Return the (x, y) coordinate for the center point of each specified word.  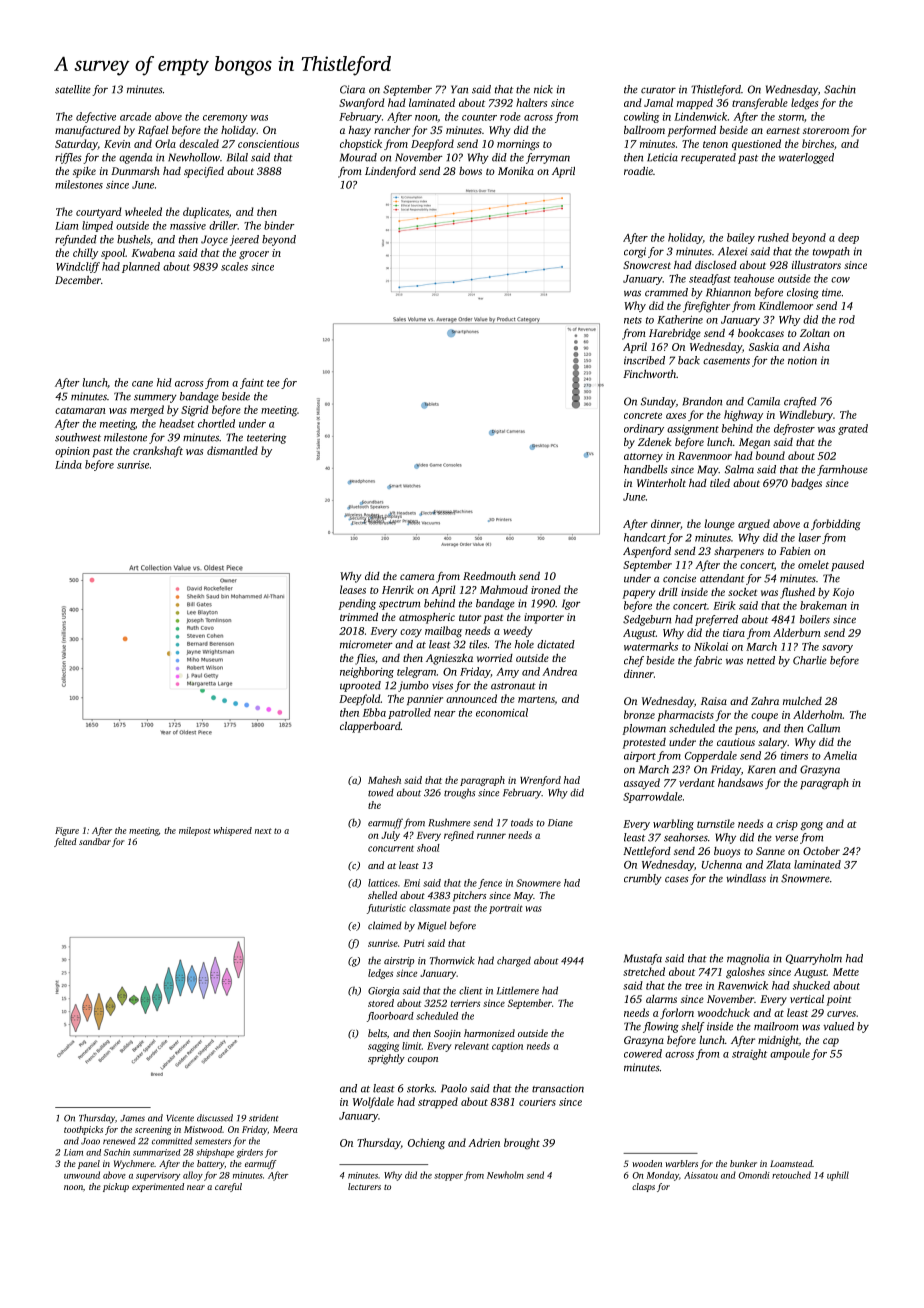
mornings (518, 145)
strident (263, 1118)
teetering (266, 438)
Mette (846, 972)
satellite (73, 89)
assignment (693, 430)
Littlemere (518, 990)
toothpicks (83, 1130)
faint (252, 383)
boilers (815, 619)
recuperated (708, 158)
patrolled (409, 713)
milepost (195, 831)
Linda (68, 464)
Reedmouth (489, 576)
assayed (642, 784)
